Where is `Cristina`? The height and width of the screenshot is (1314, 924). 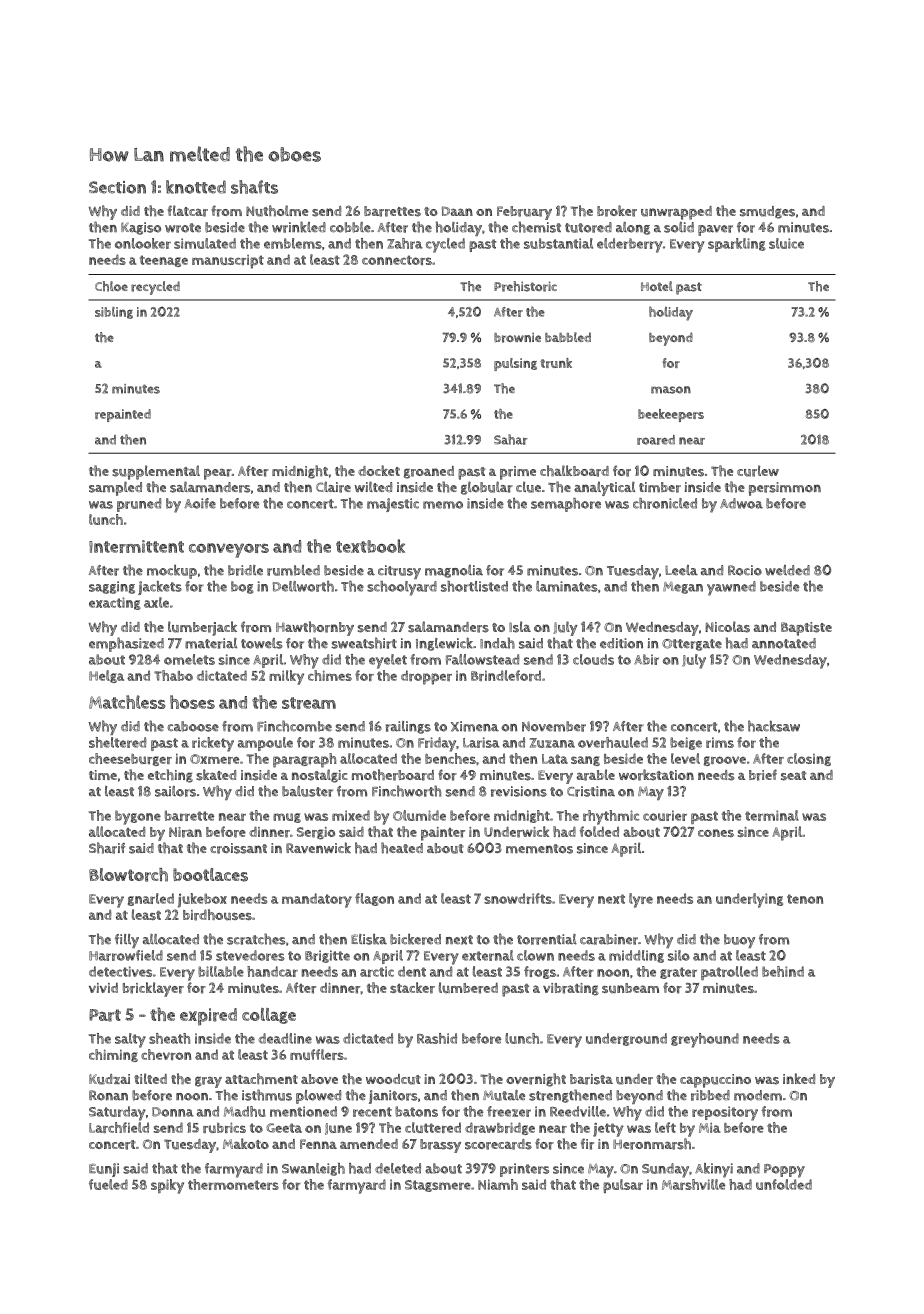
Cristina is located at coordinates (591, 791).
